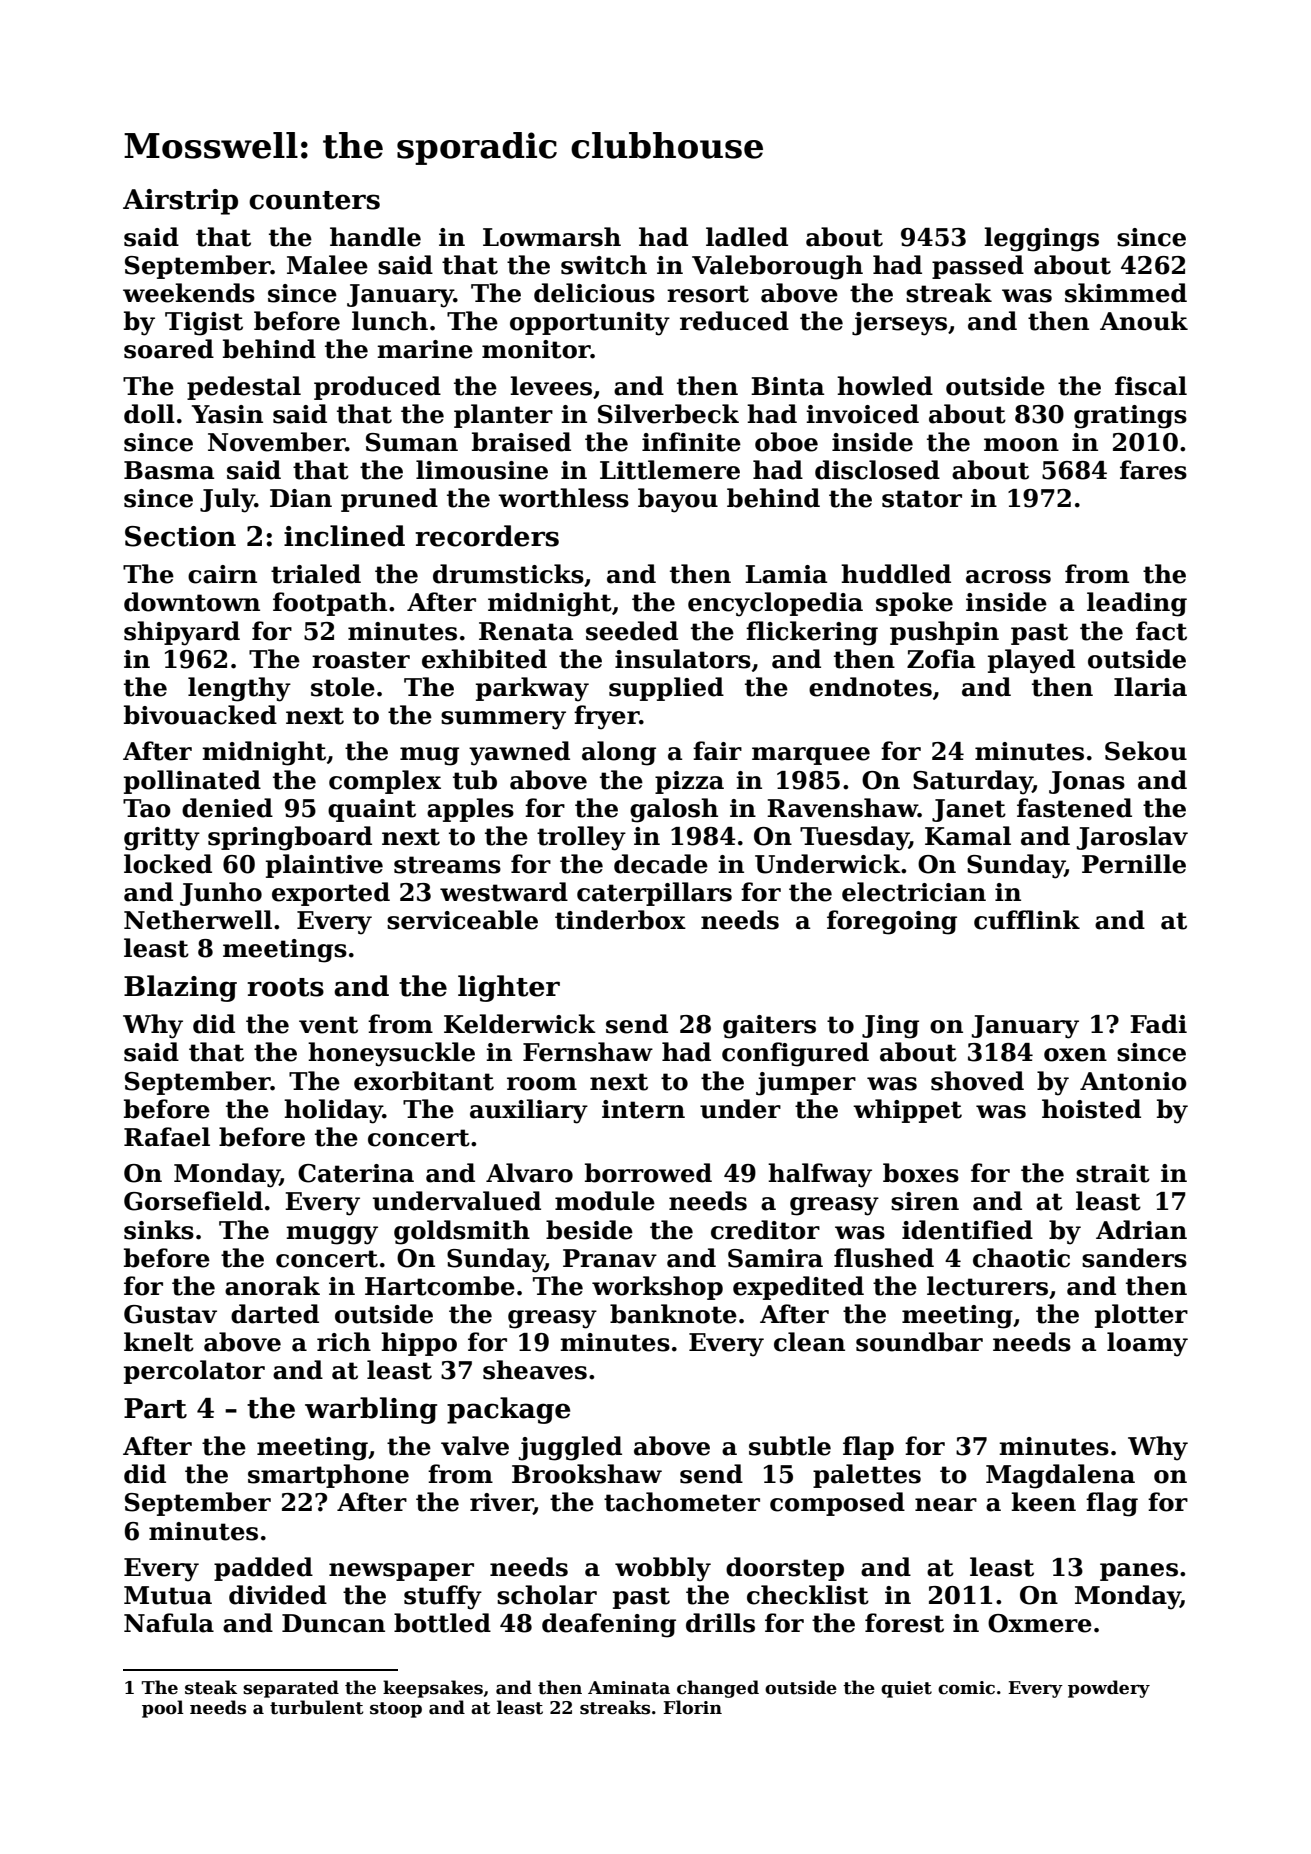 The height and width of the screenshot is (1854, 1311). Describe the element at coordinates (180, 202) in the screenshot. I see `Airstrip` at that location.
